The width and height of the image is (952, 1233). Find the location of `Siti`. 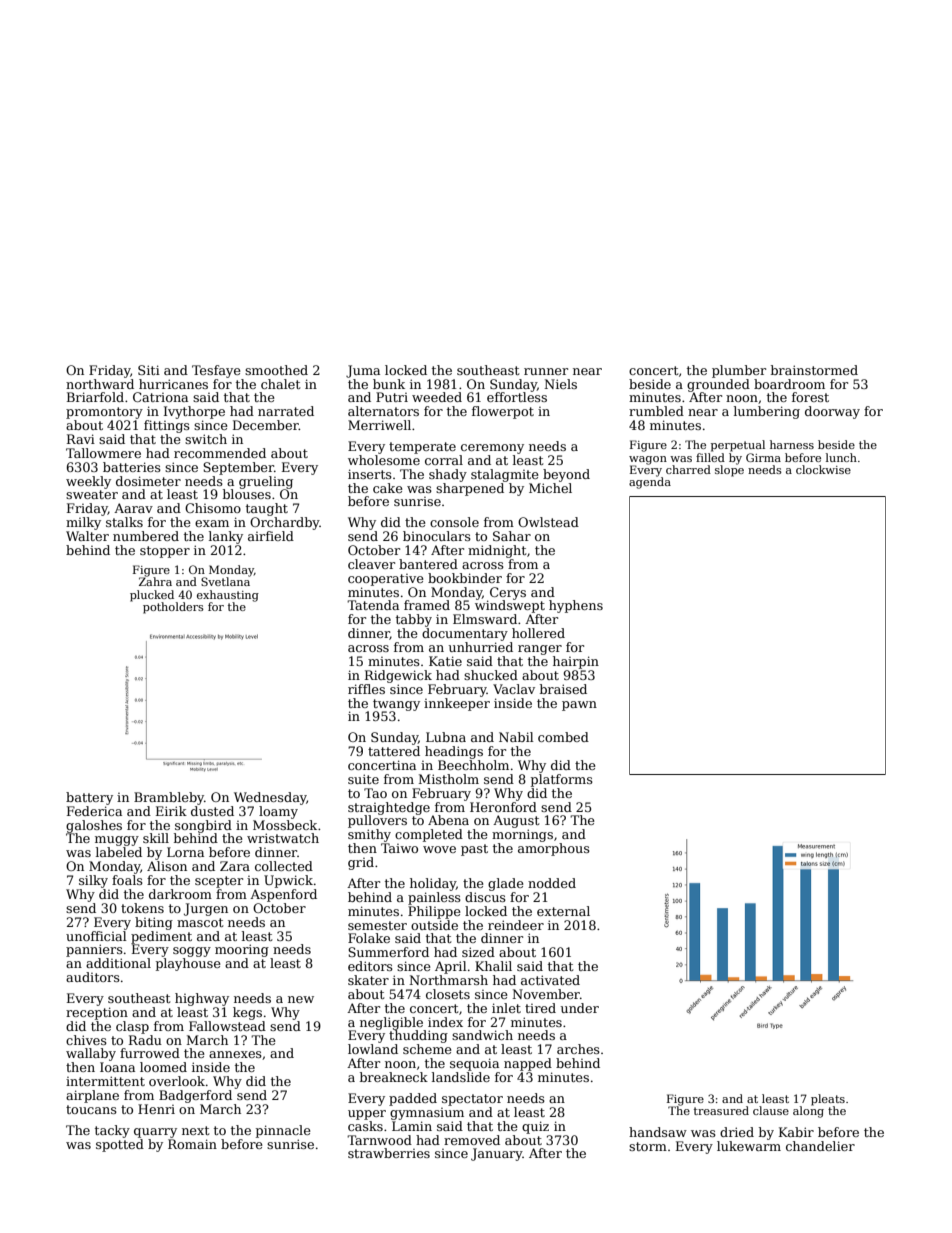

Siti is located at coordinates (149, 370).
